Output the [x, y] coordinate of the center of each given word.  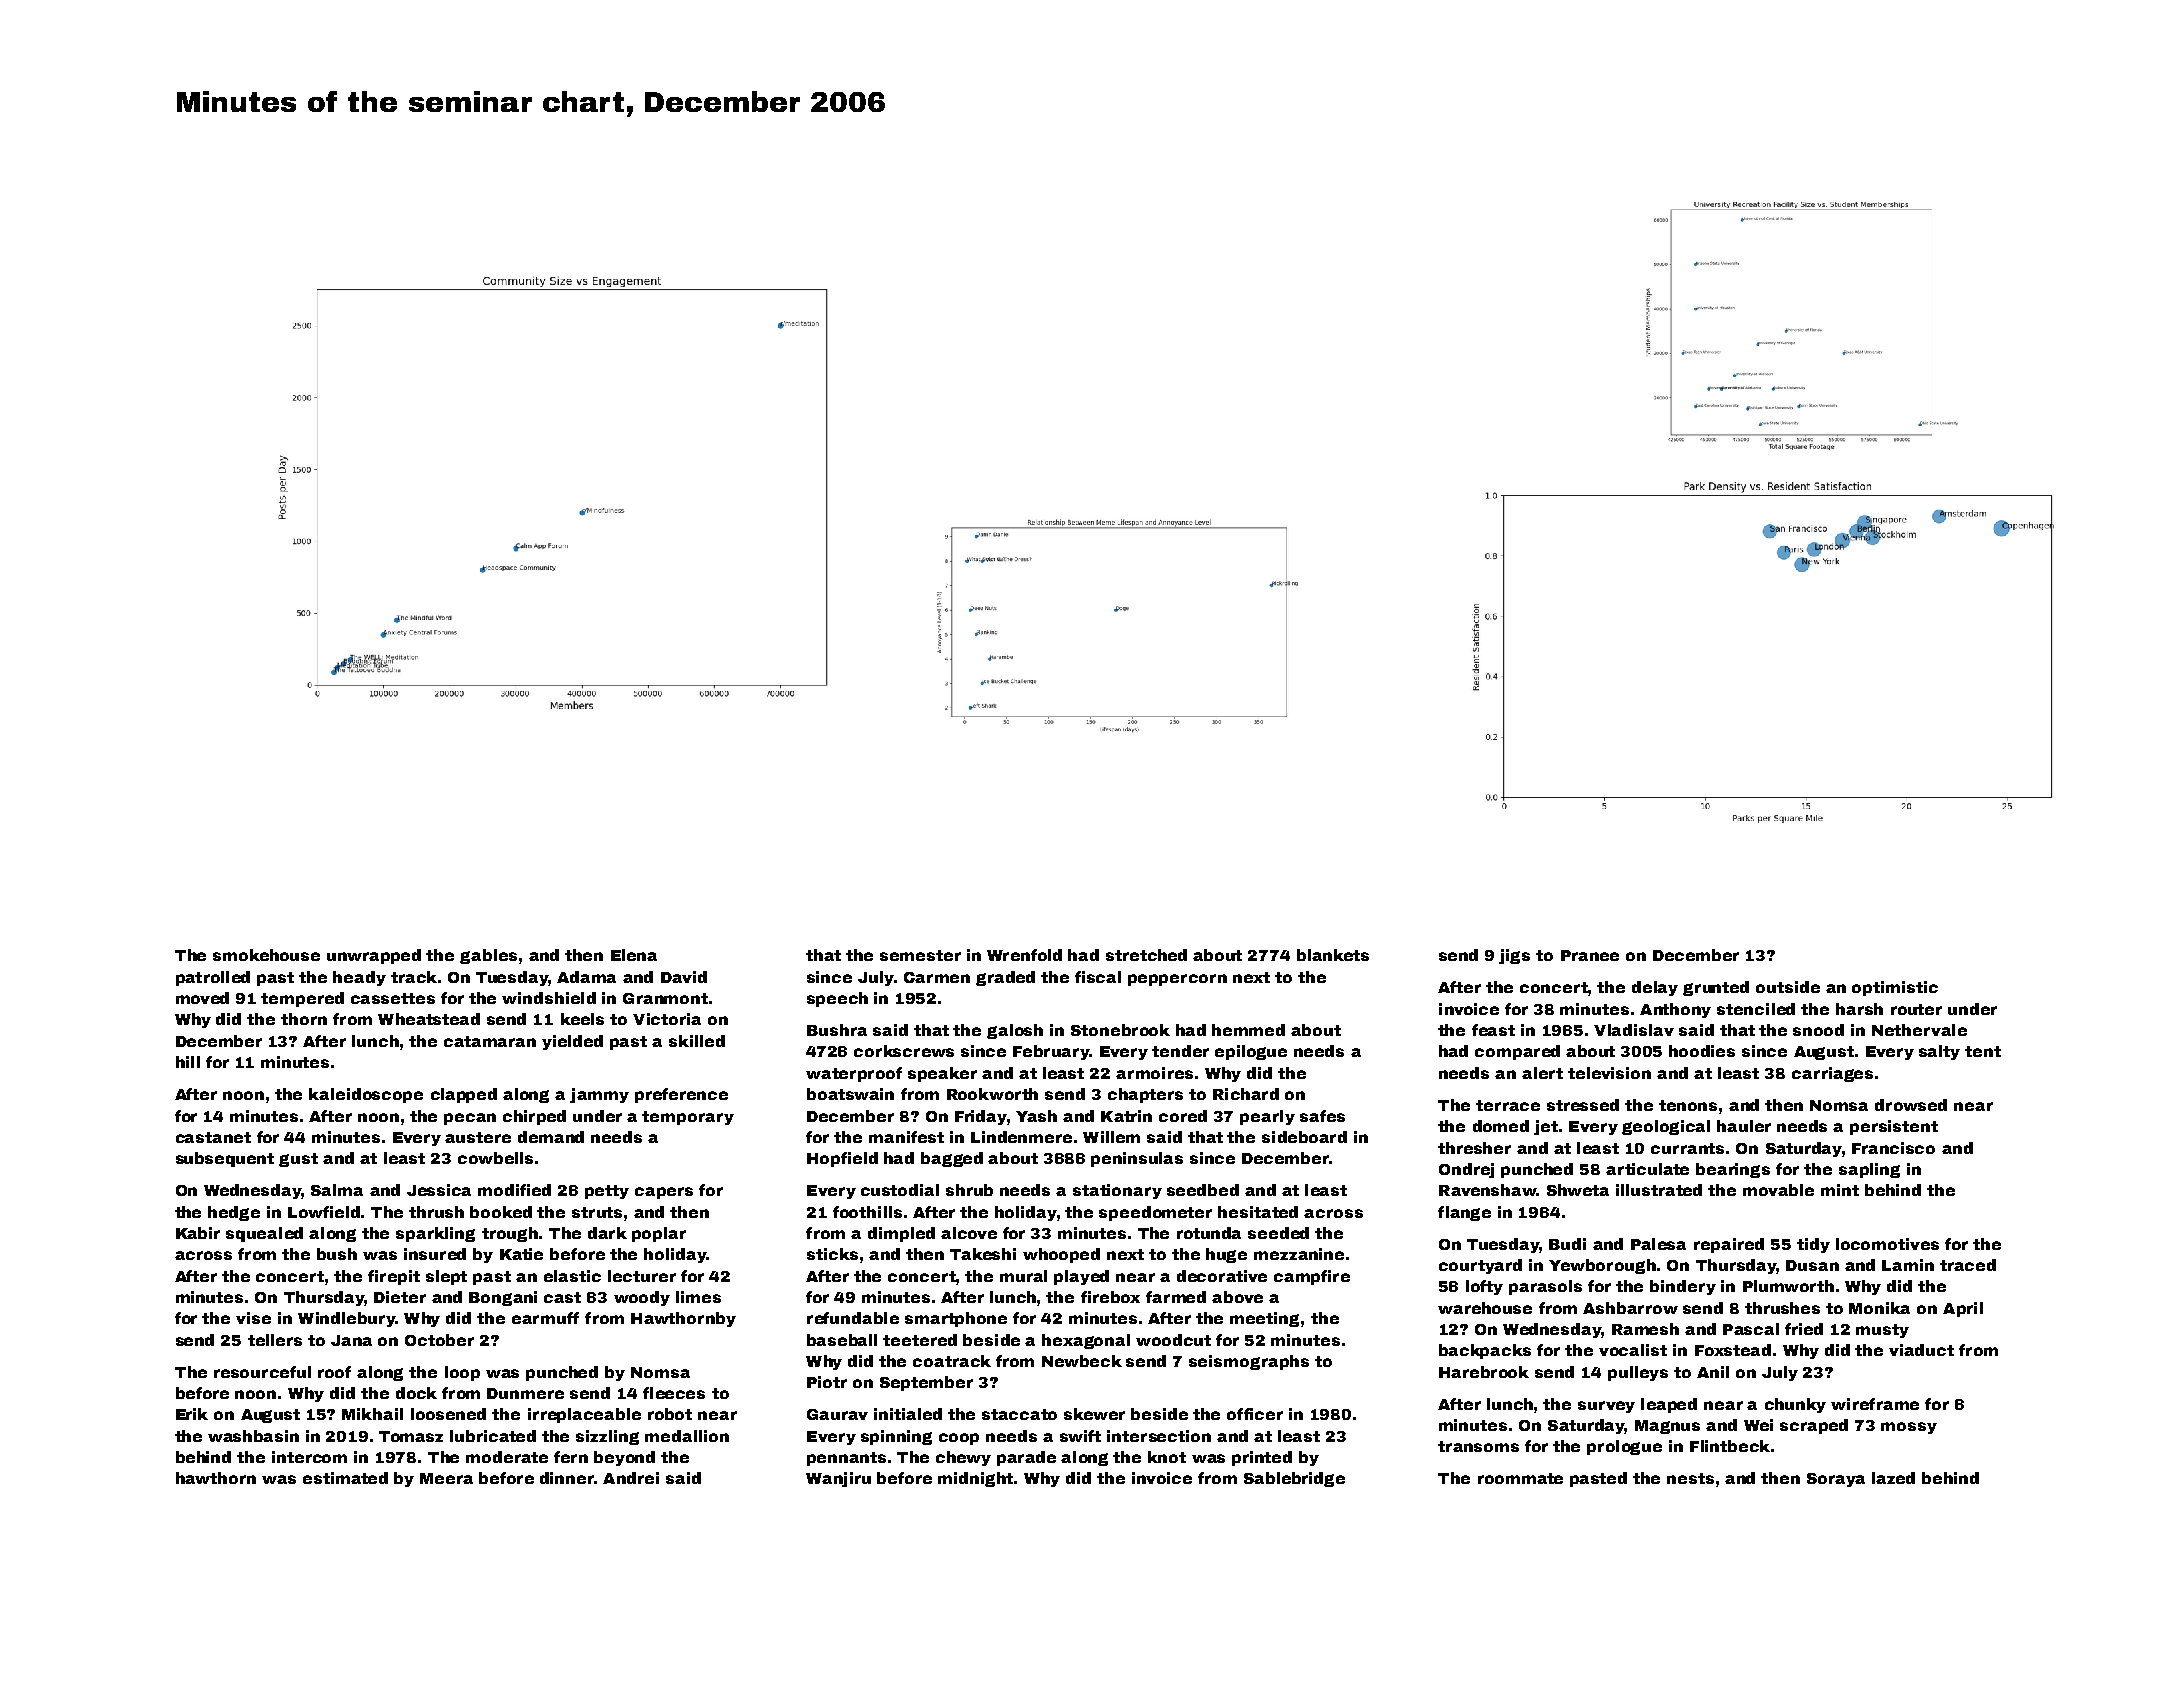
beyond [624, 1458]
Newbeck [1082, 1361]
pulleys [1638, 1373]
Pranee [1590, 955]
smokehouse [266, 955]
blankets [1333, 955]
